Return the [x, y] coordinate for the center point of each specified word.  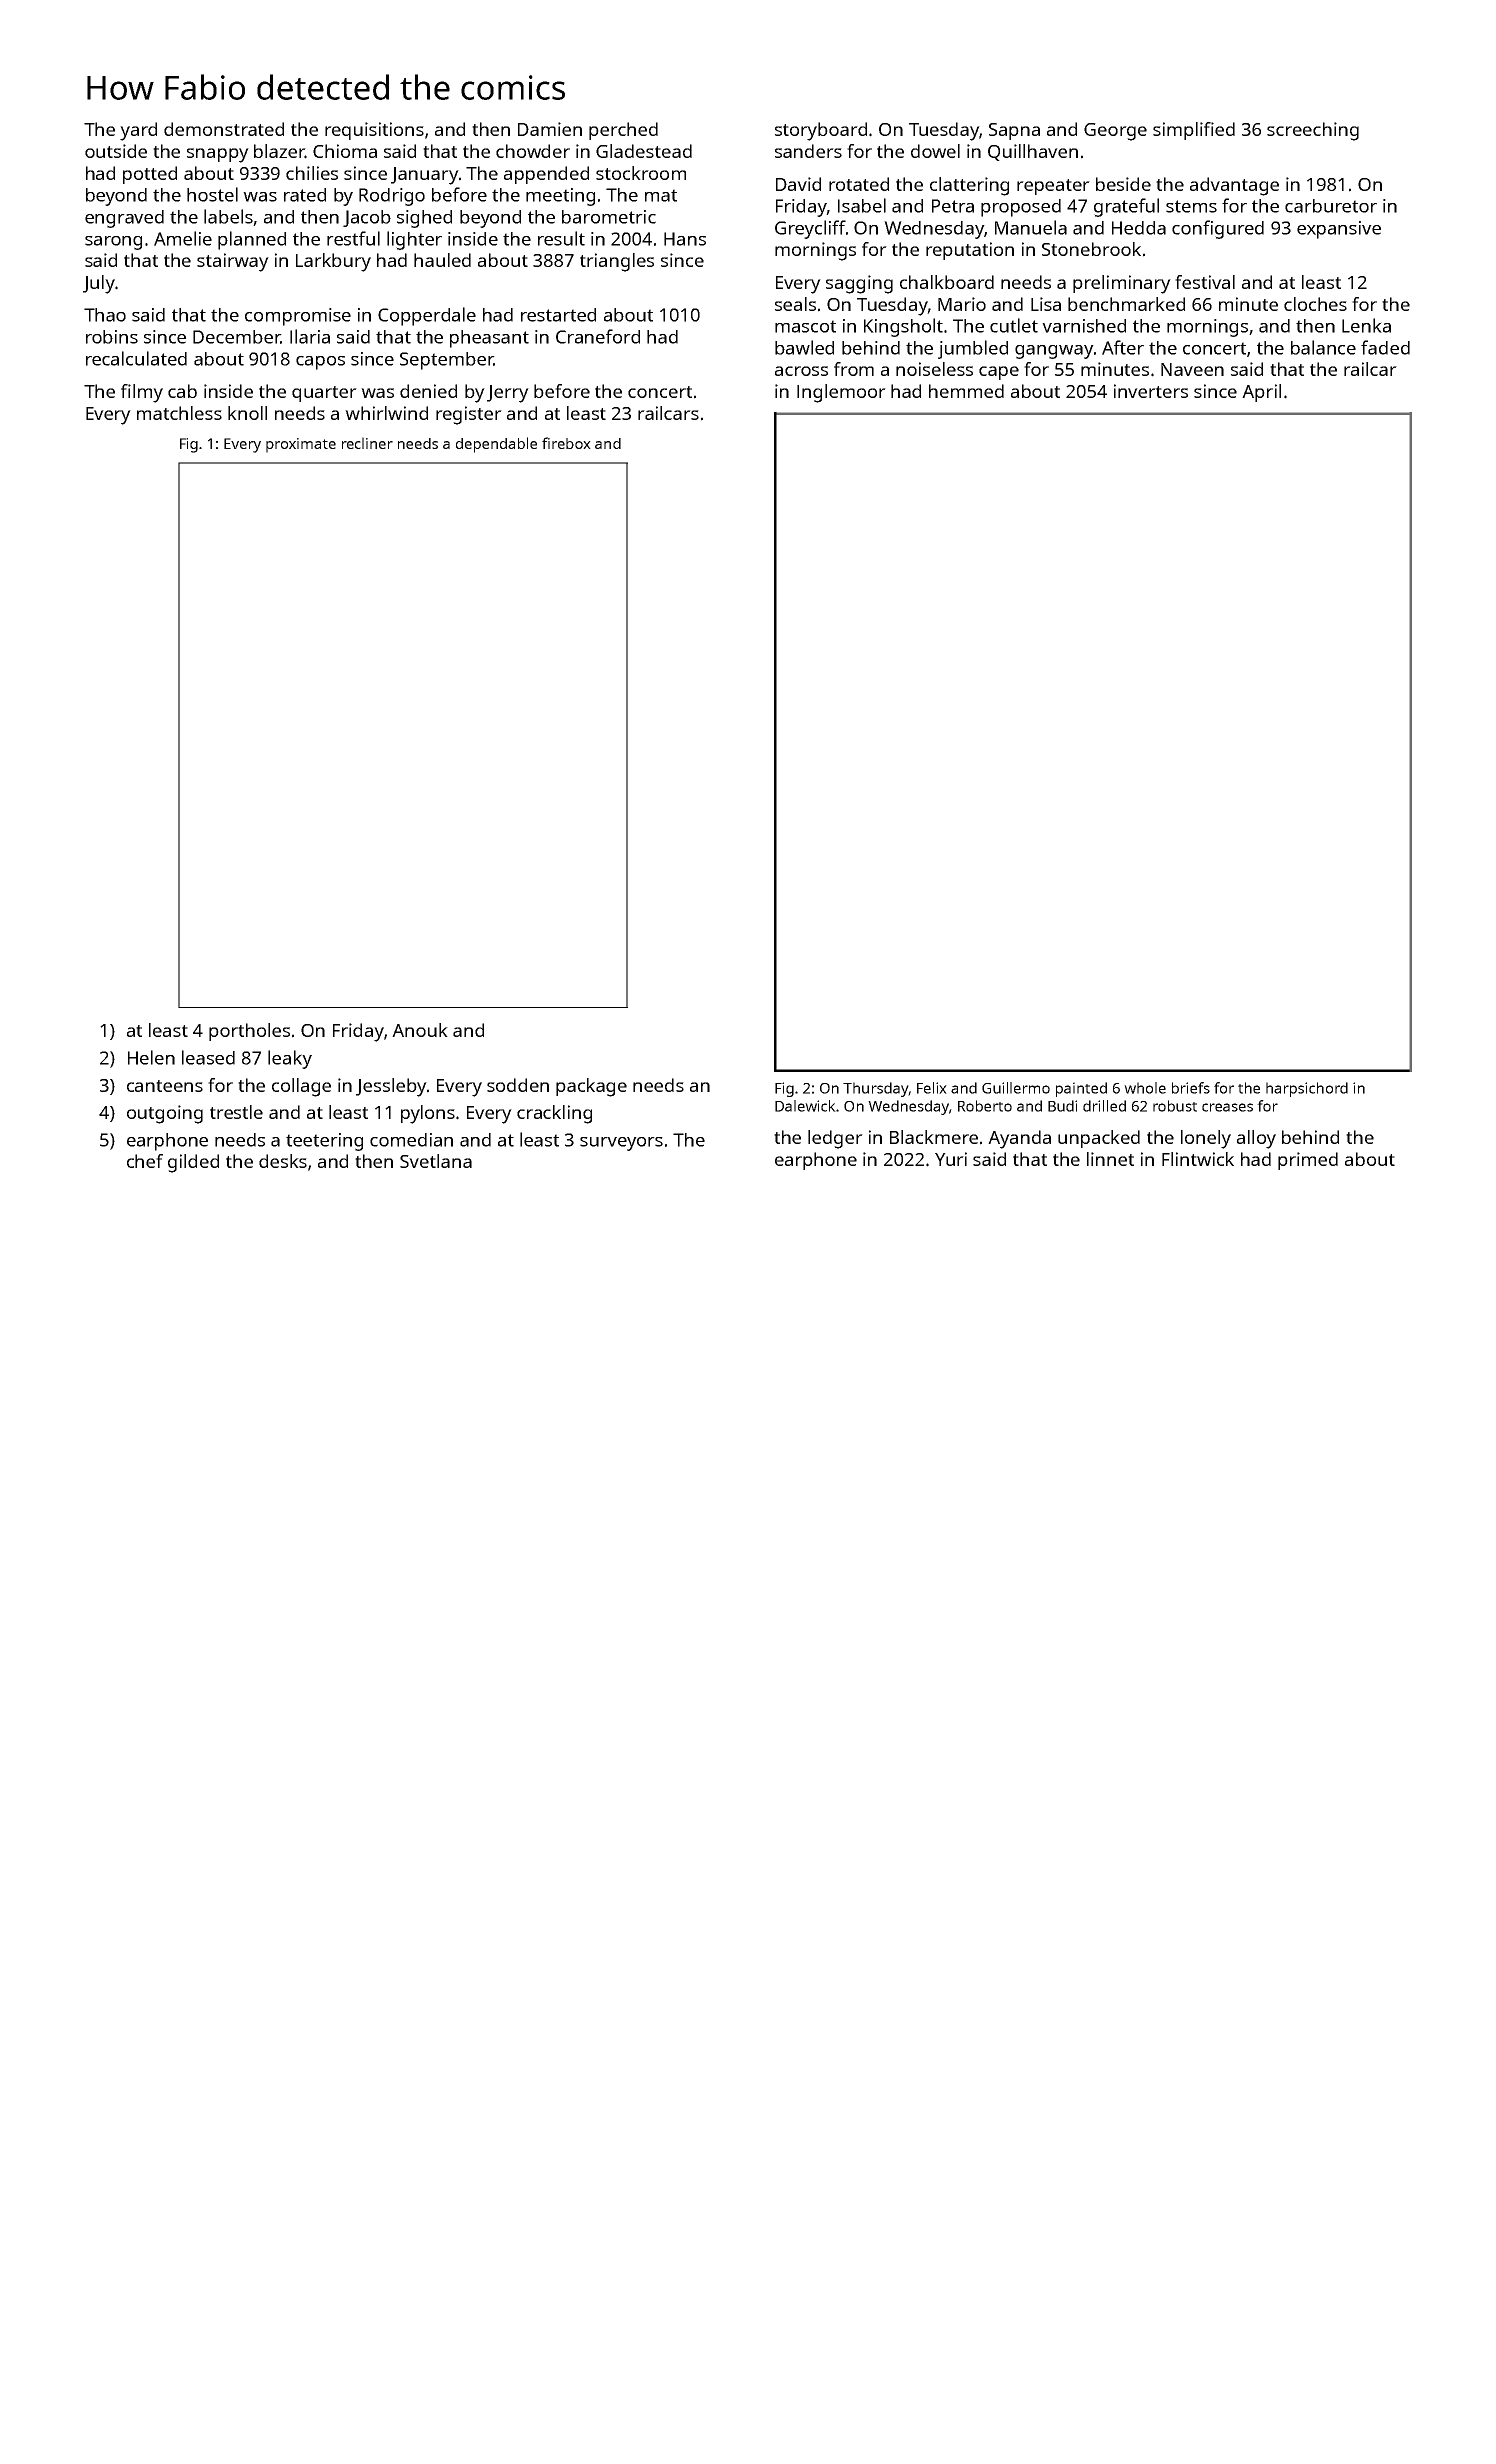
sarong [113, 243]
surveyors [621, 1144]
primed [1308, 1161]
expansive [1339, 230]
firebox [566, 443]
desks [283, 1161]
